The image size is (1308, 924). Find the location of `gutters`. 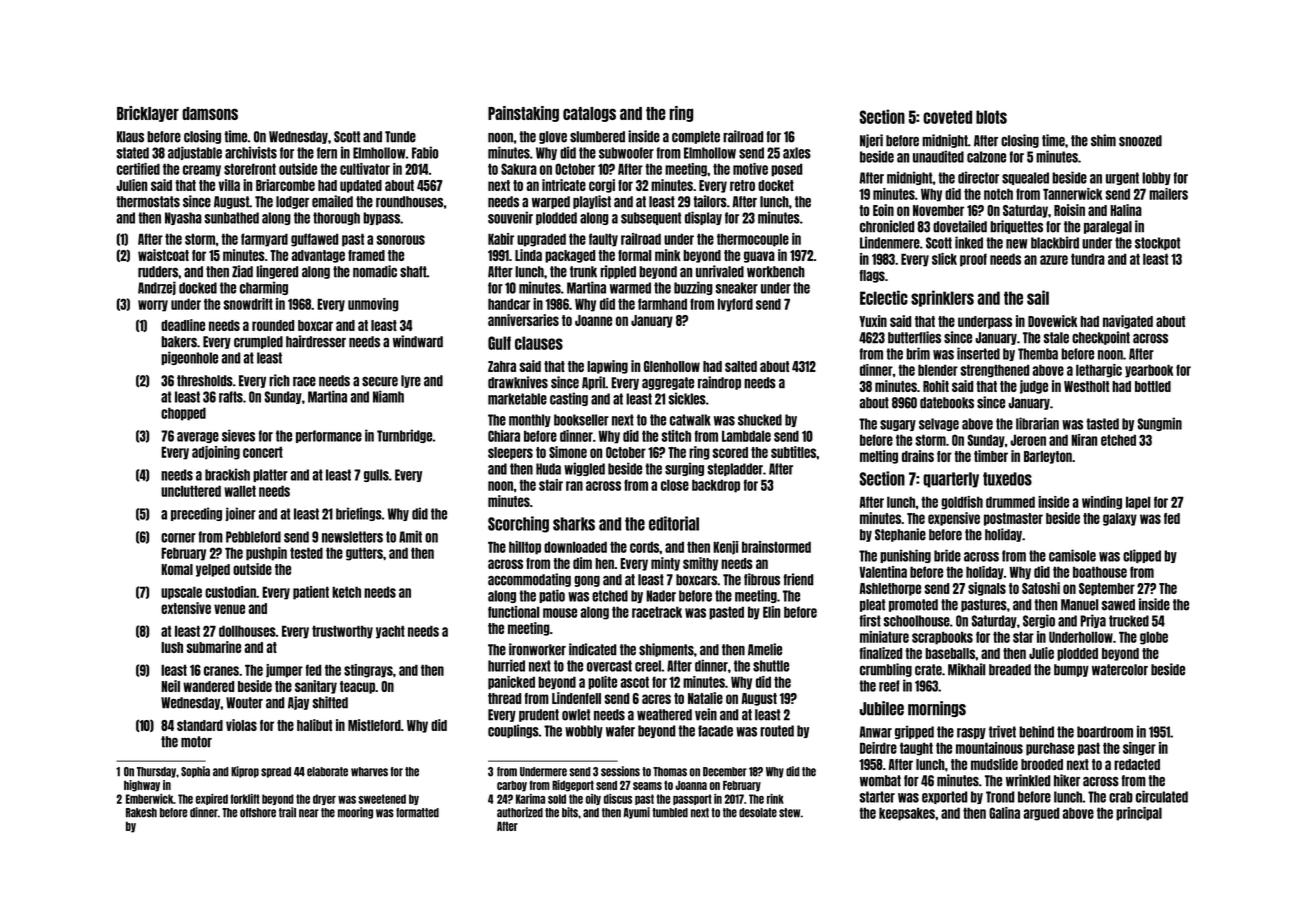

gutters is located at coordinates (364, 554).
